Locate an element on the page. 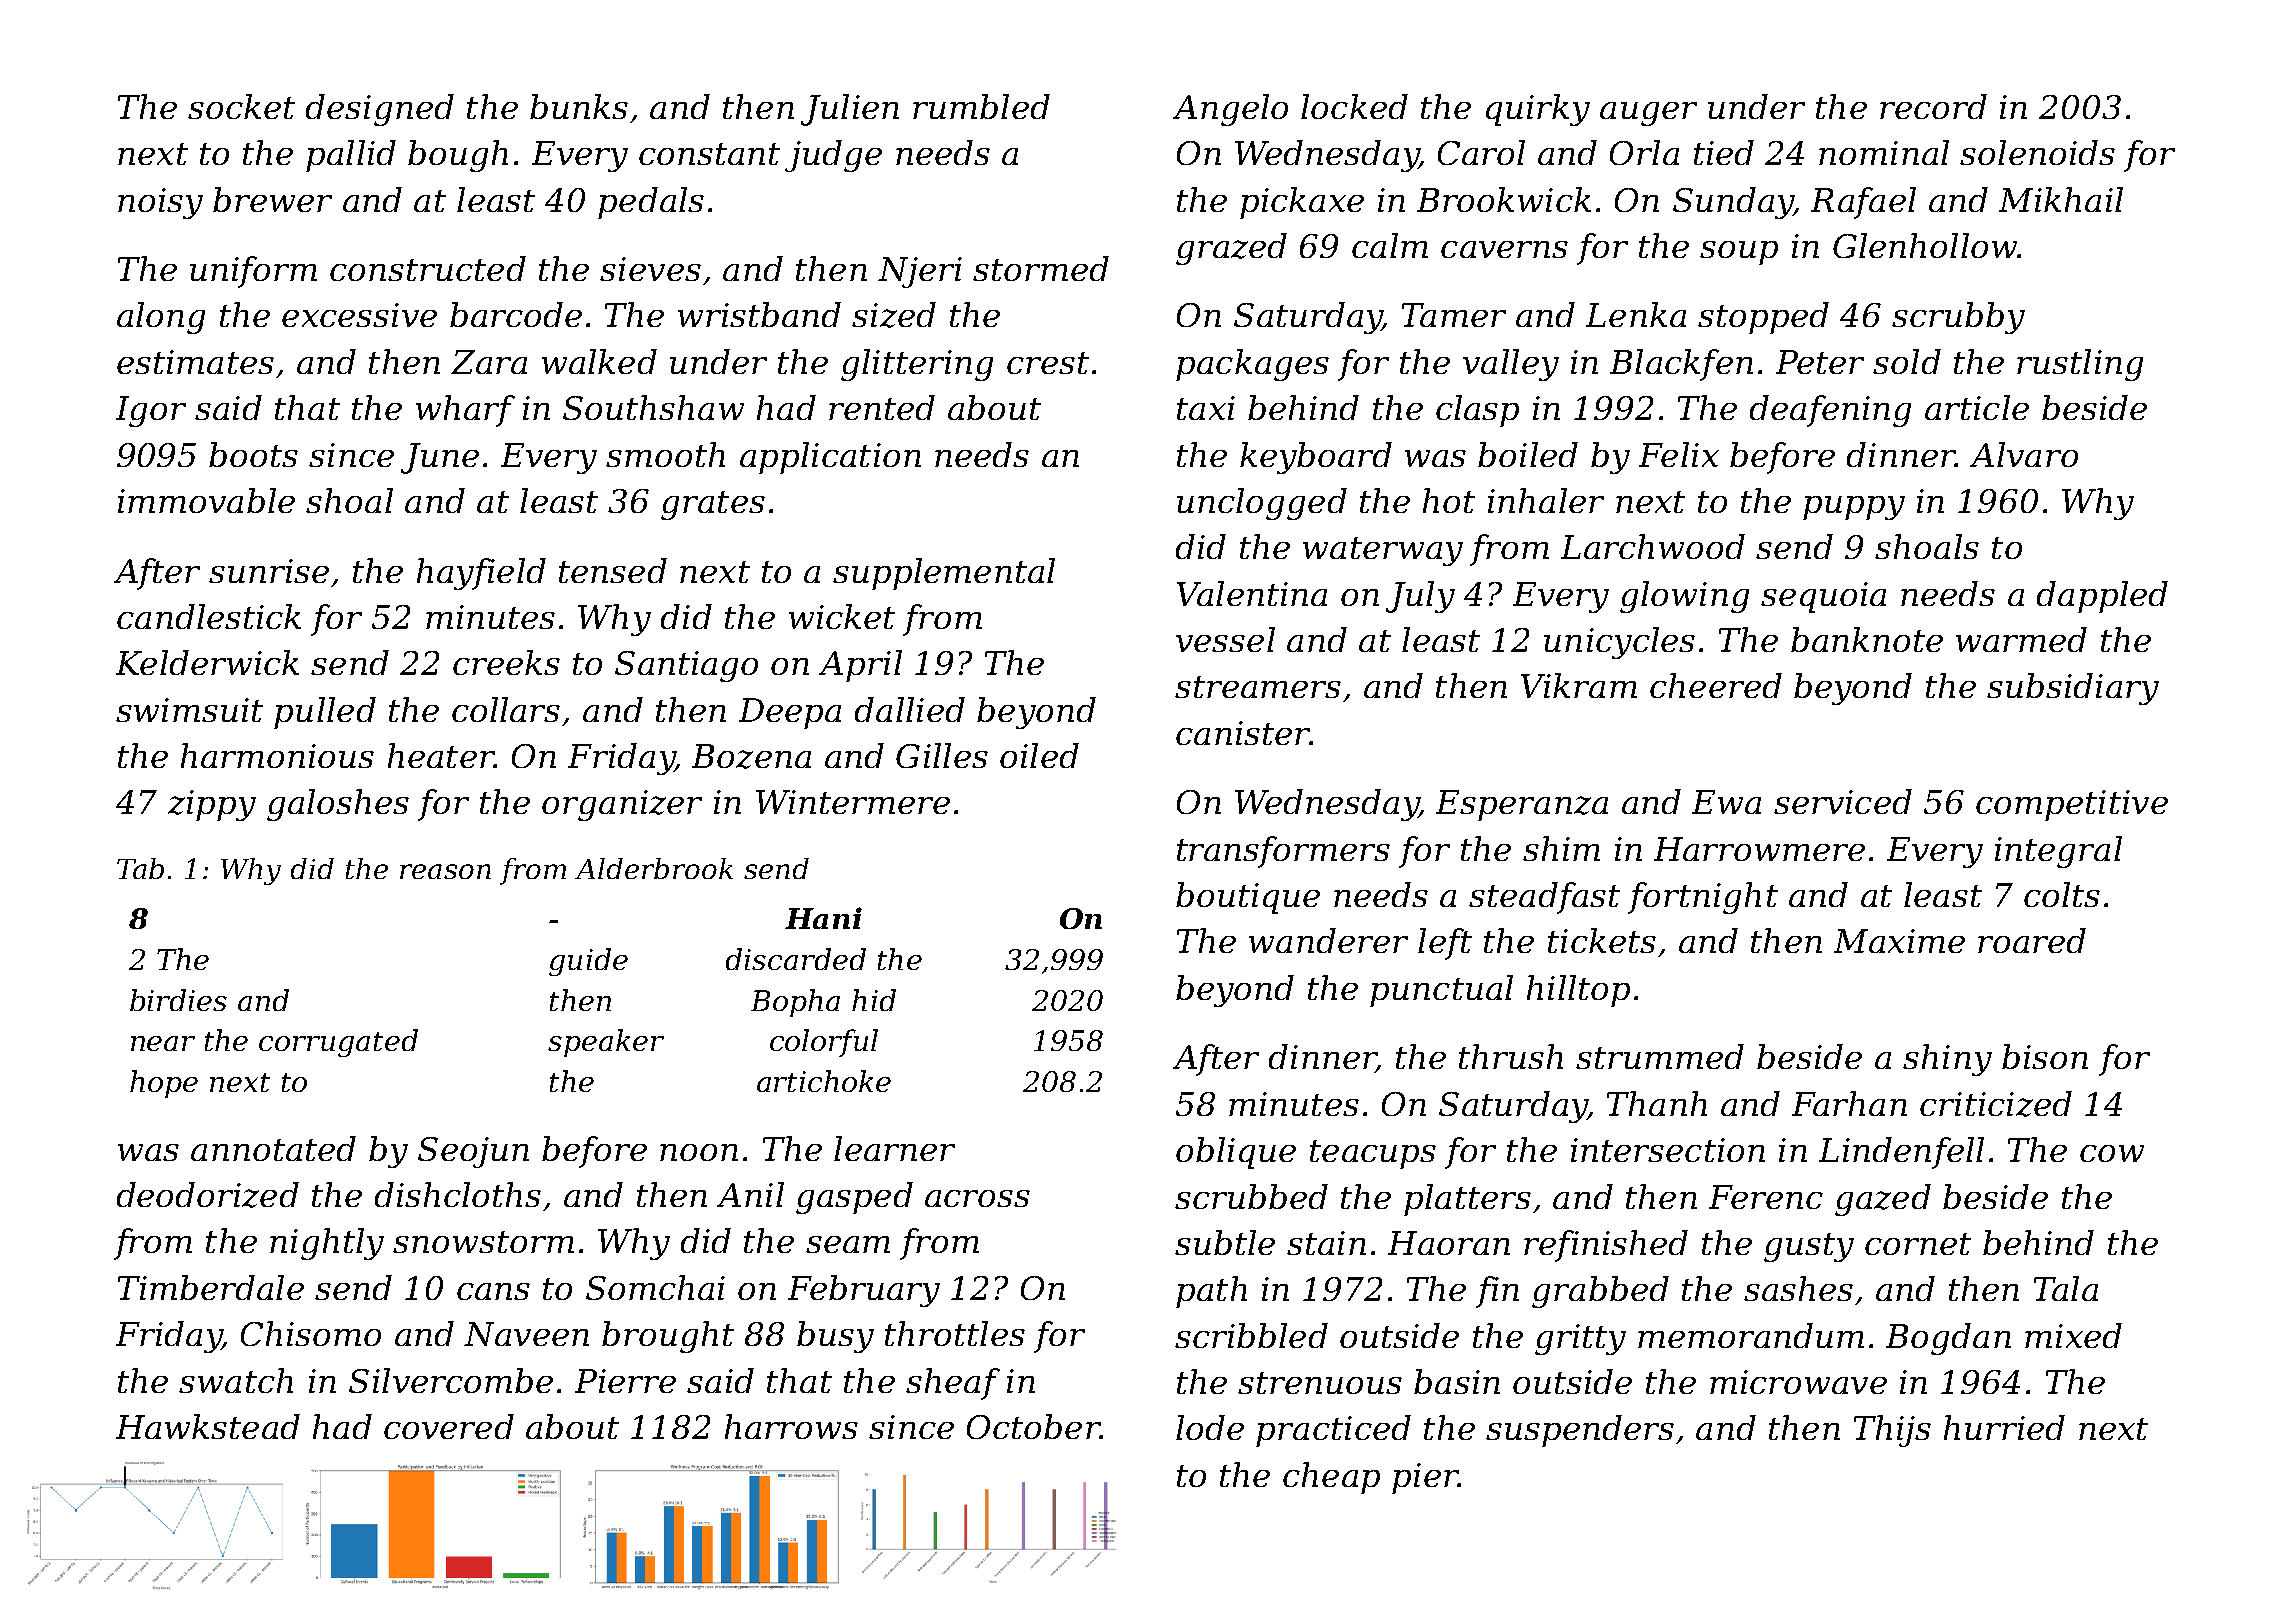 This page has width=2292, height=1620. keyboard is located at coordinates (1316, 458).
